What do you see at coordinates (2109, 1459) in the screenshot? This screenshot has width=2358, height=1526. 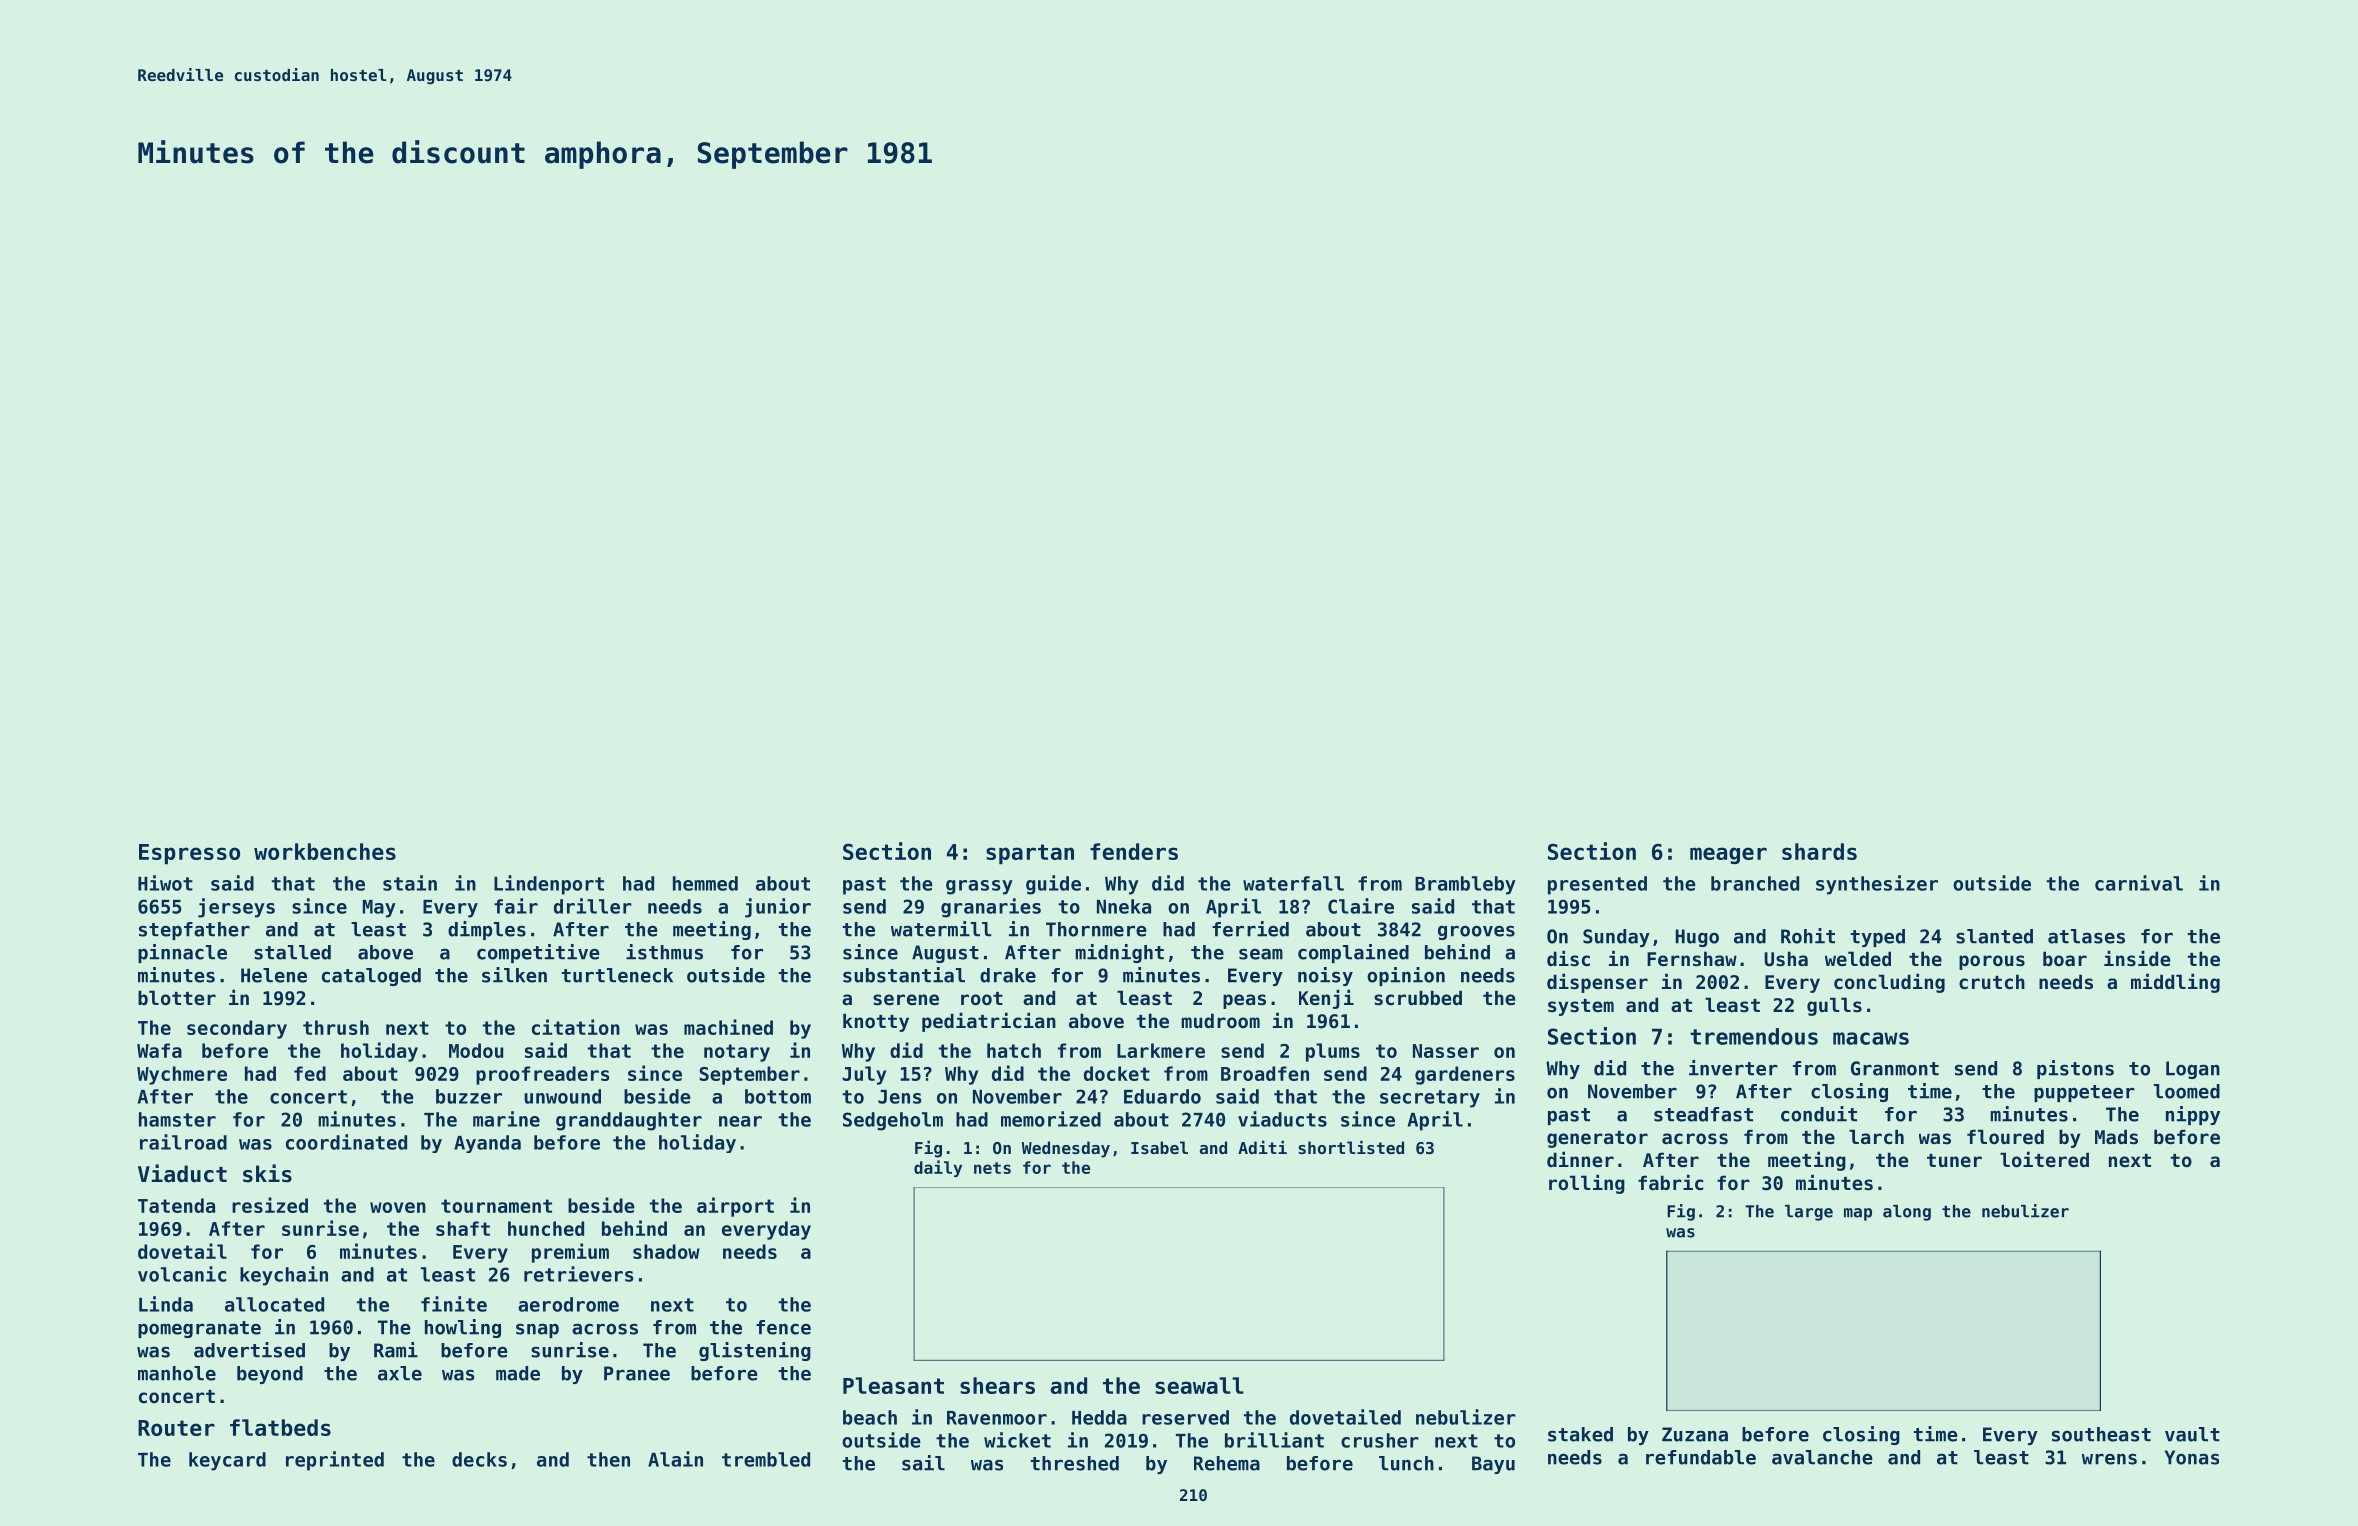 I see `wrens` at bounding box center [2109, 1459].
